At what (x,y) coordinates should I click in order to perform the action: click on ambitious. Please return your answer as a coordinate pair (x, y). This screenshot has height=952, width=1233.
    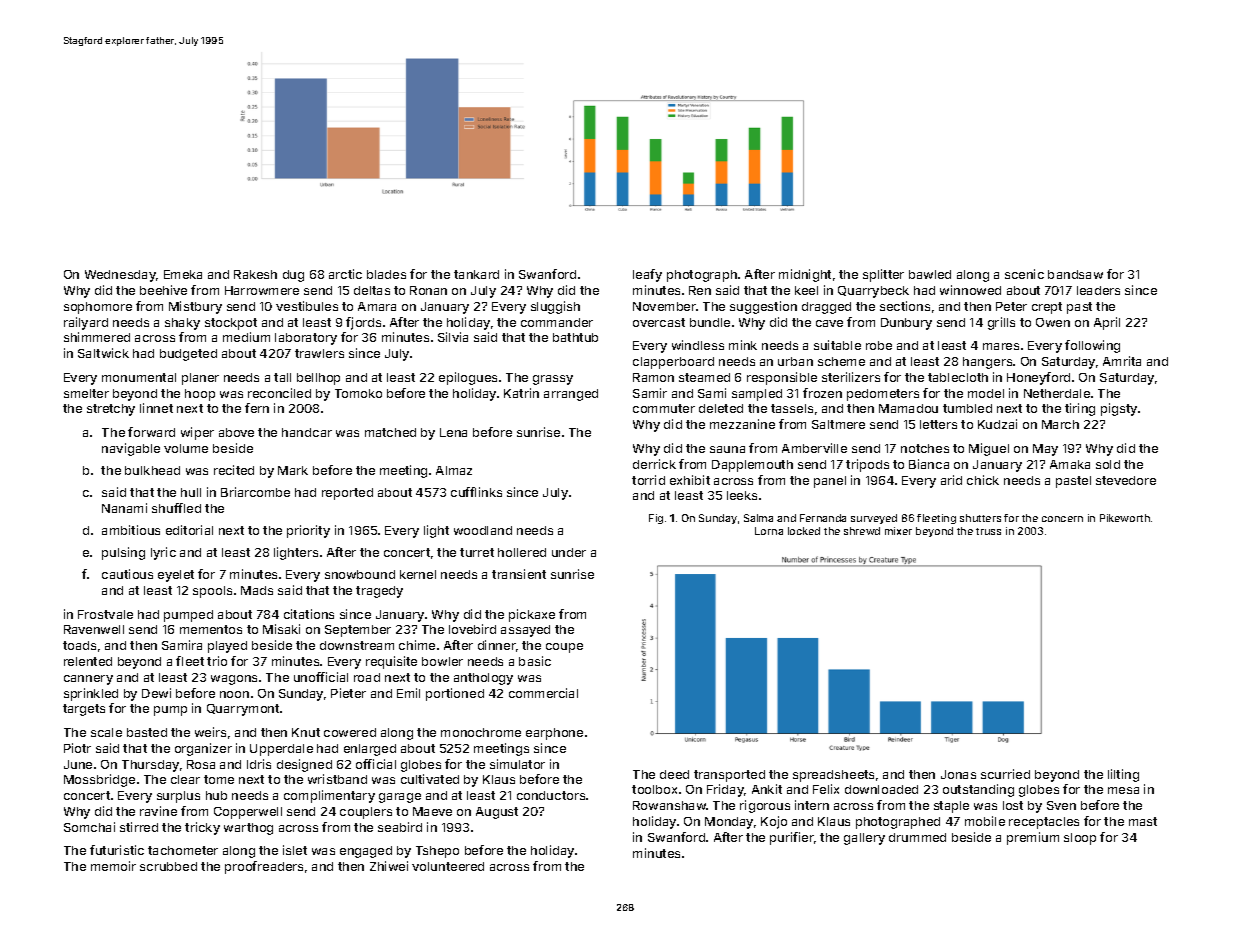
    Looking at the image, I should click on (131, 530).
